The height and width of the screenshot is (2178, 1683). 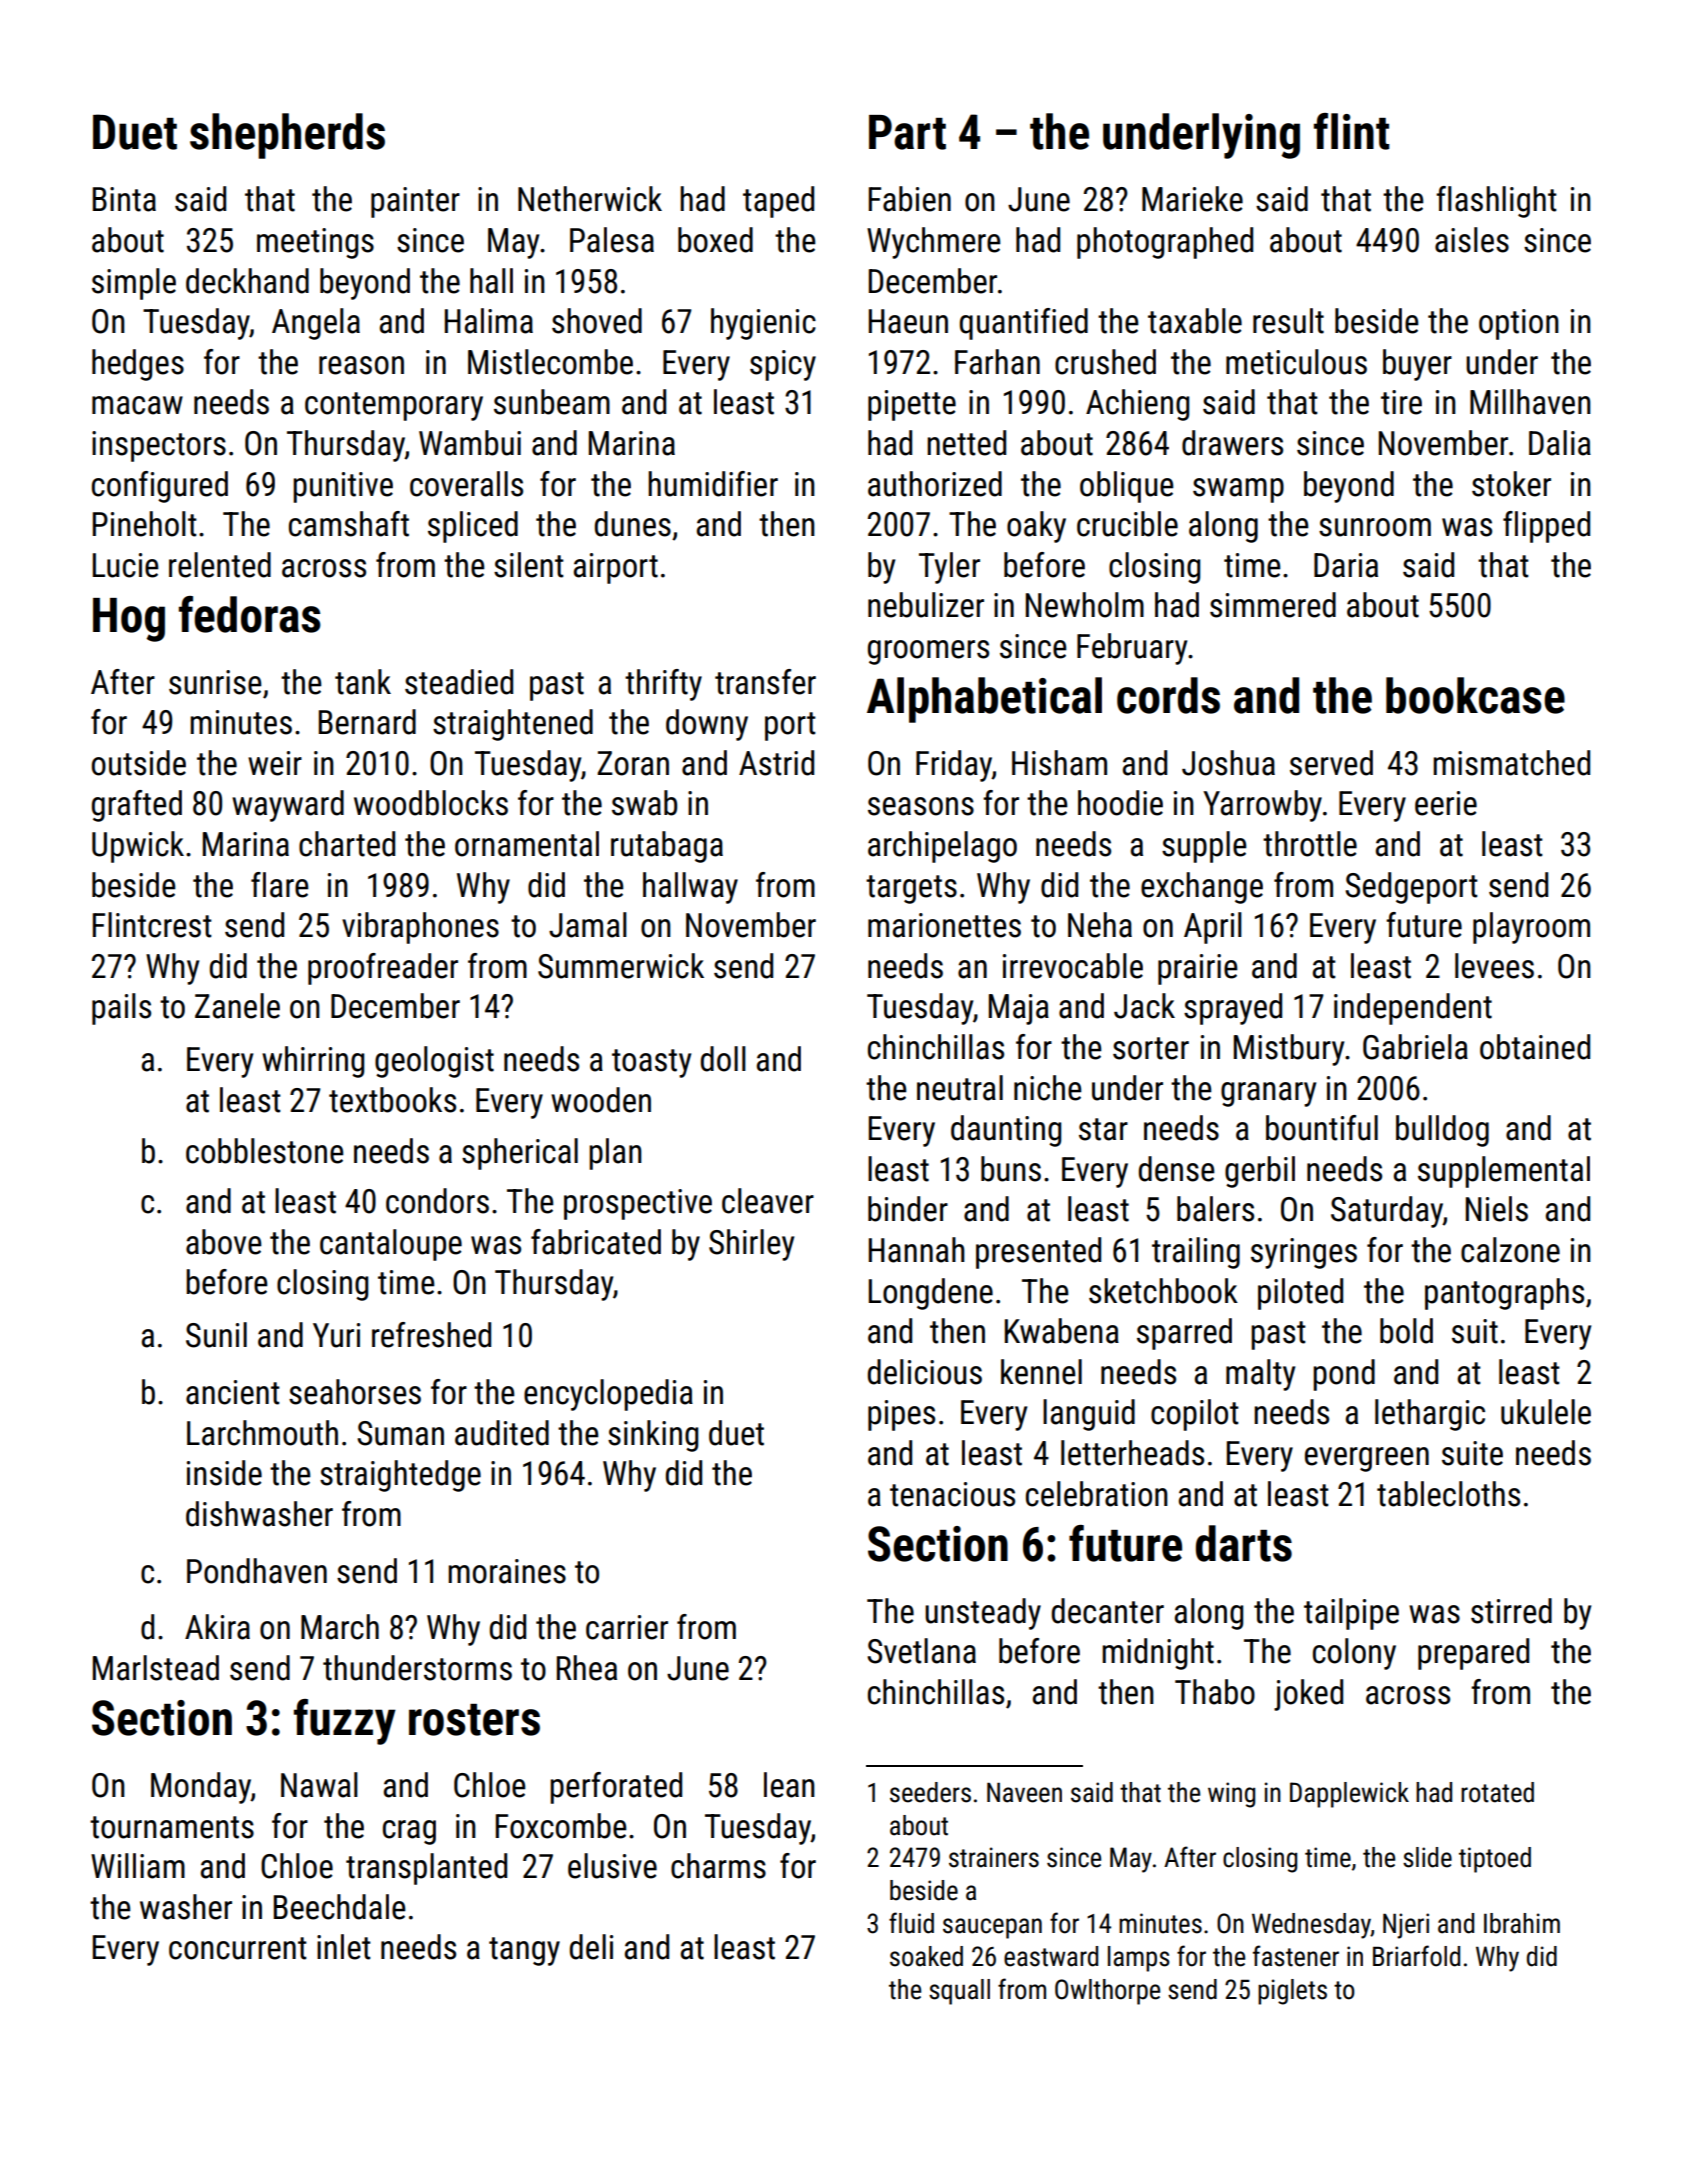 I want to click on darts, so click(x=1244, y=1543).
